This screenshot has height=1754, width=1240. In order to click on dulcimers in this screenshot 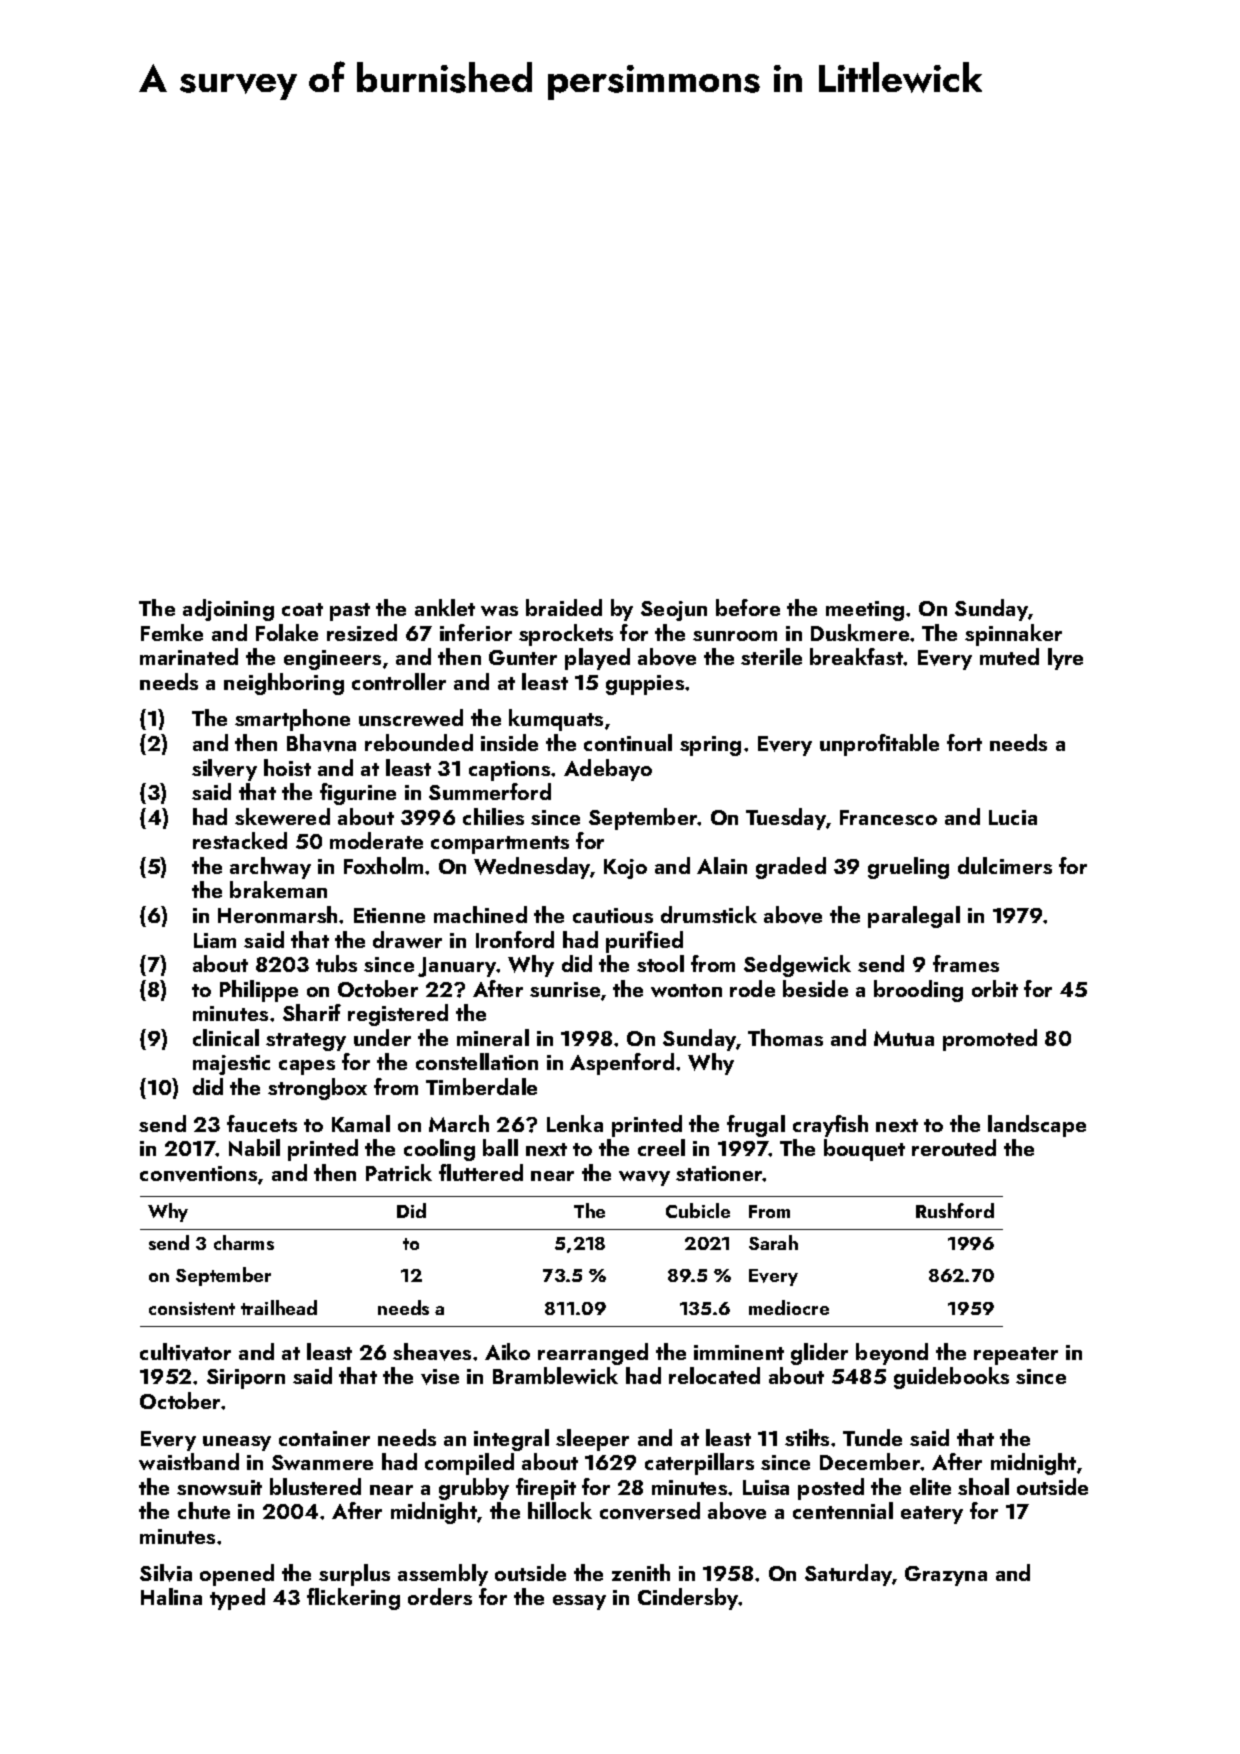, I will do `click(1005, 865)`.
